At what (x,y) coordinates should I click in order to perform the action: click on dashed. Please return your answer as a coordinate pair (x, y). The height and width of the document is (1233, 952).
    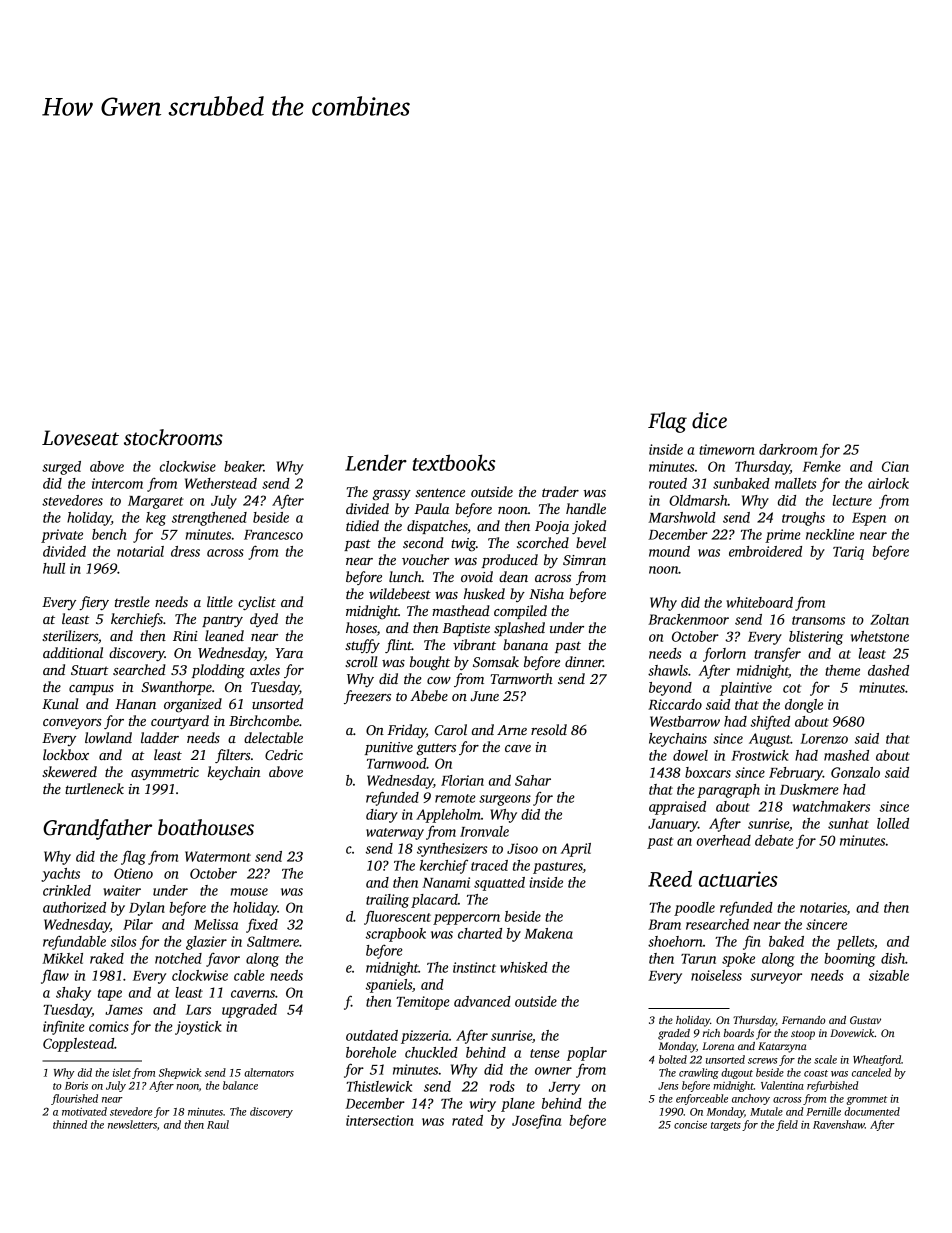
    Looking at the image, I should click on (888, 670).
